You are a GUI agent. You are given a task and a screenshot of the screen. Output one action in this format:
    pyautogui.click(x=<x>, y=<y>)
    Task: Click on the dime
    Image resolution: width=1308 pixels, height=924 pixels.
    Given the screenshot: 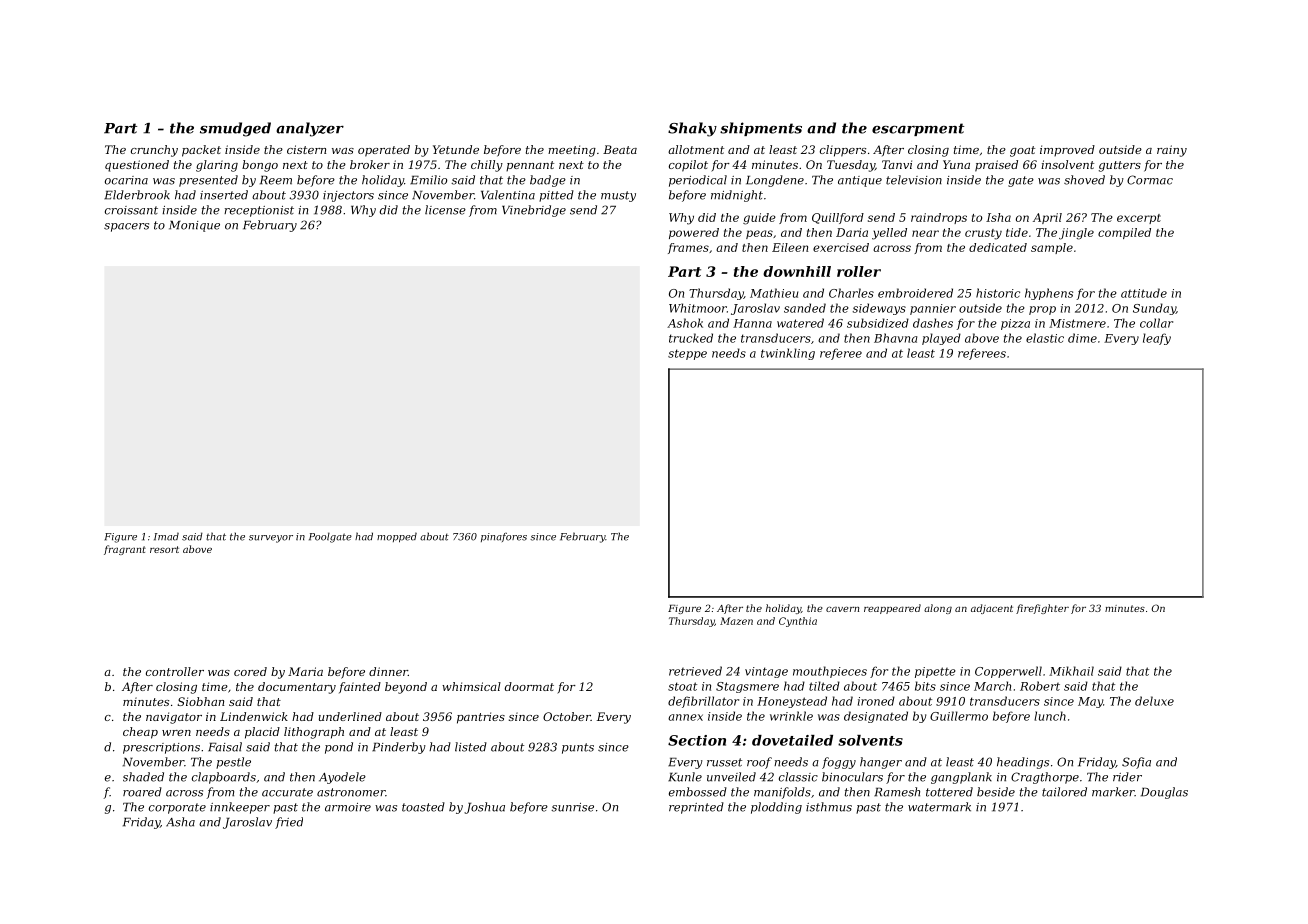 What is the action you would take?
    pyautogui.click(x=1082, y=338)
